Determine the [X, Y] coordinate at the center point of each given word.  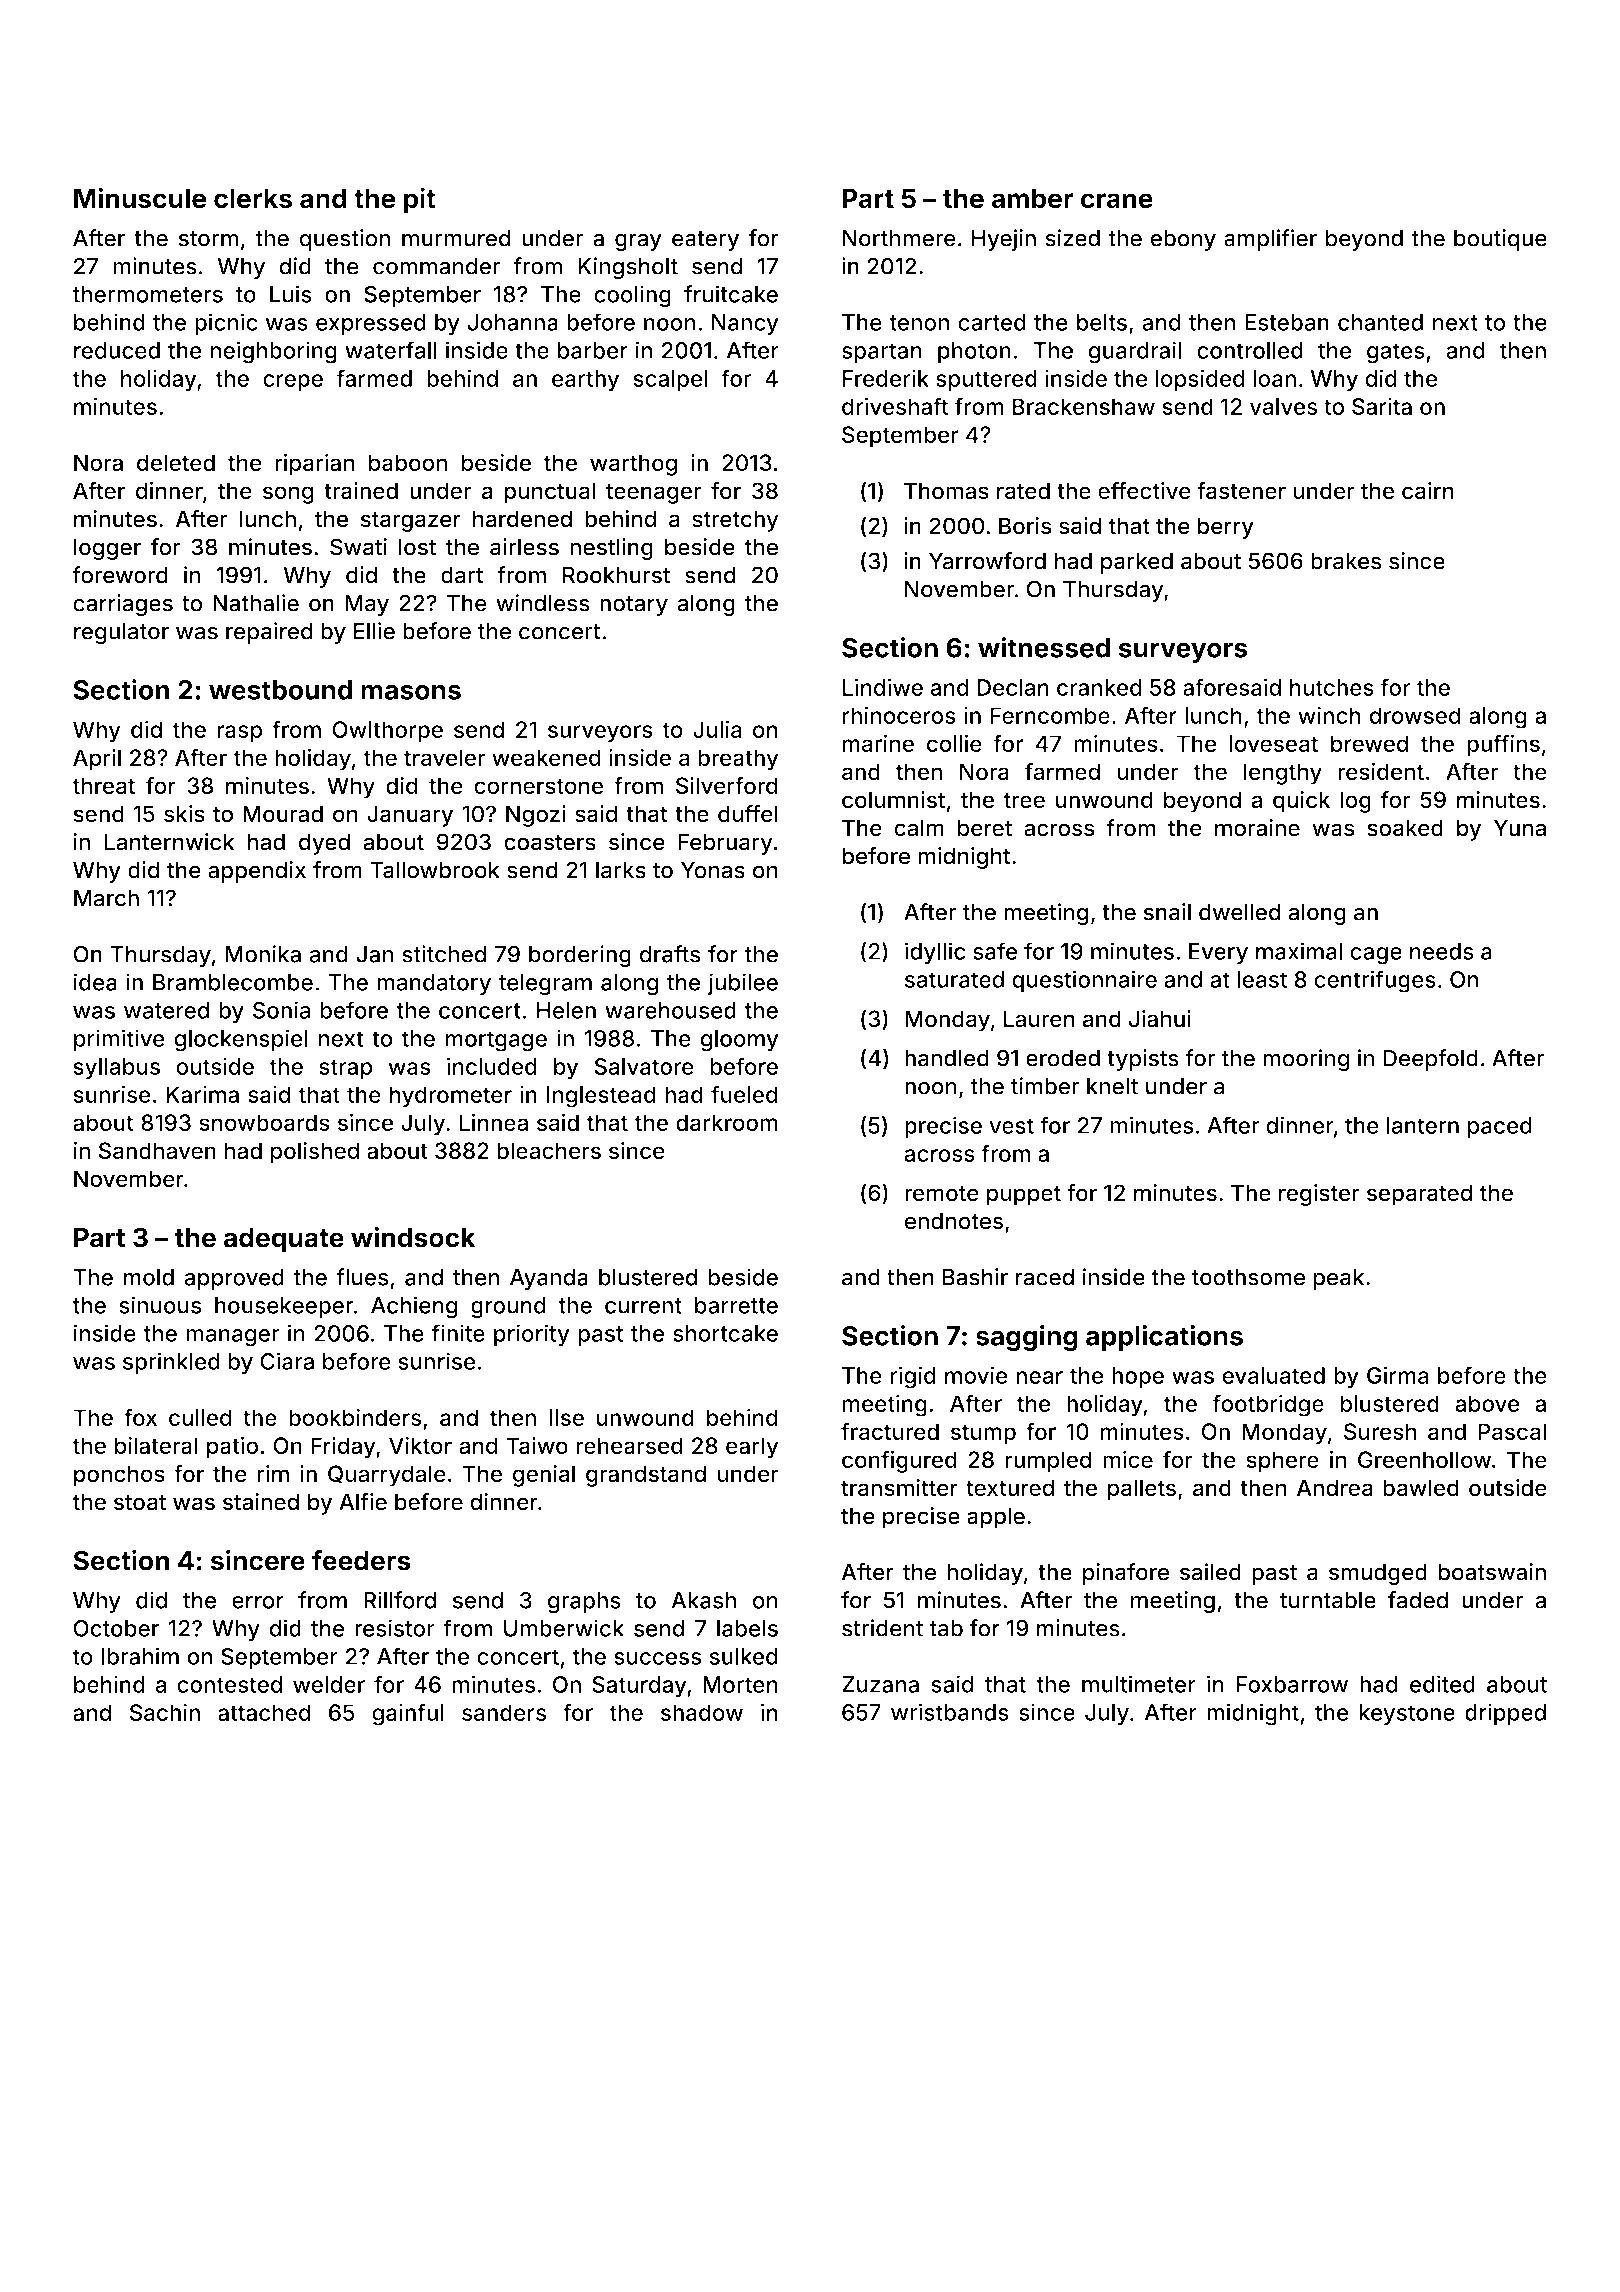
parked [1137, 563]
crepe [293, 383]
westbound [280, 690]
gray [638, 242]
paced [1499, 1128]
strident [882, 1628]
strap [346, 1069]
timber [1045, 1086]
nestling [611, 549]
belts [1102, 322]
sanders [504, 1712]
